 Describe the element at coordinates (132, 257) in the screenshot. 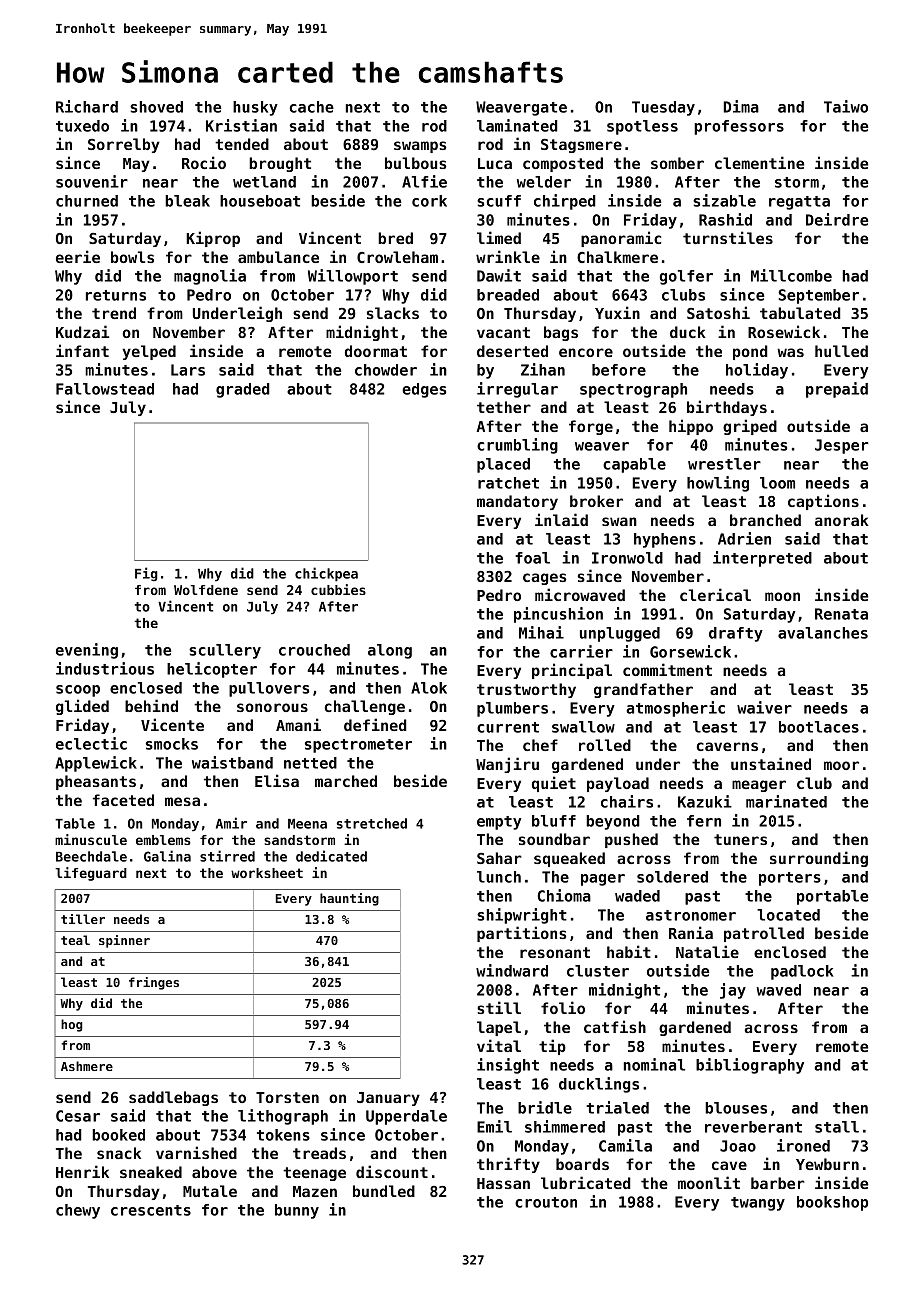

I see `bowls` at that location.
